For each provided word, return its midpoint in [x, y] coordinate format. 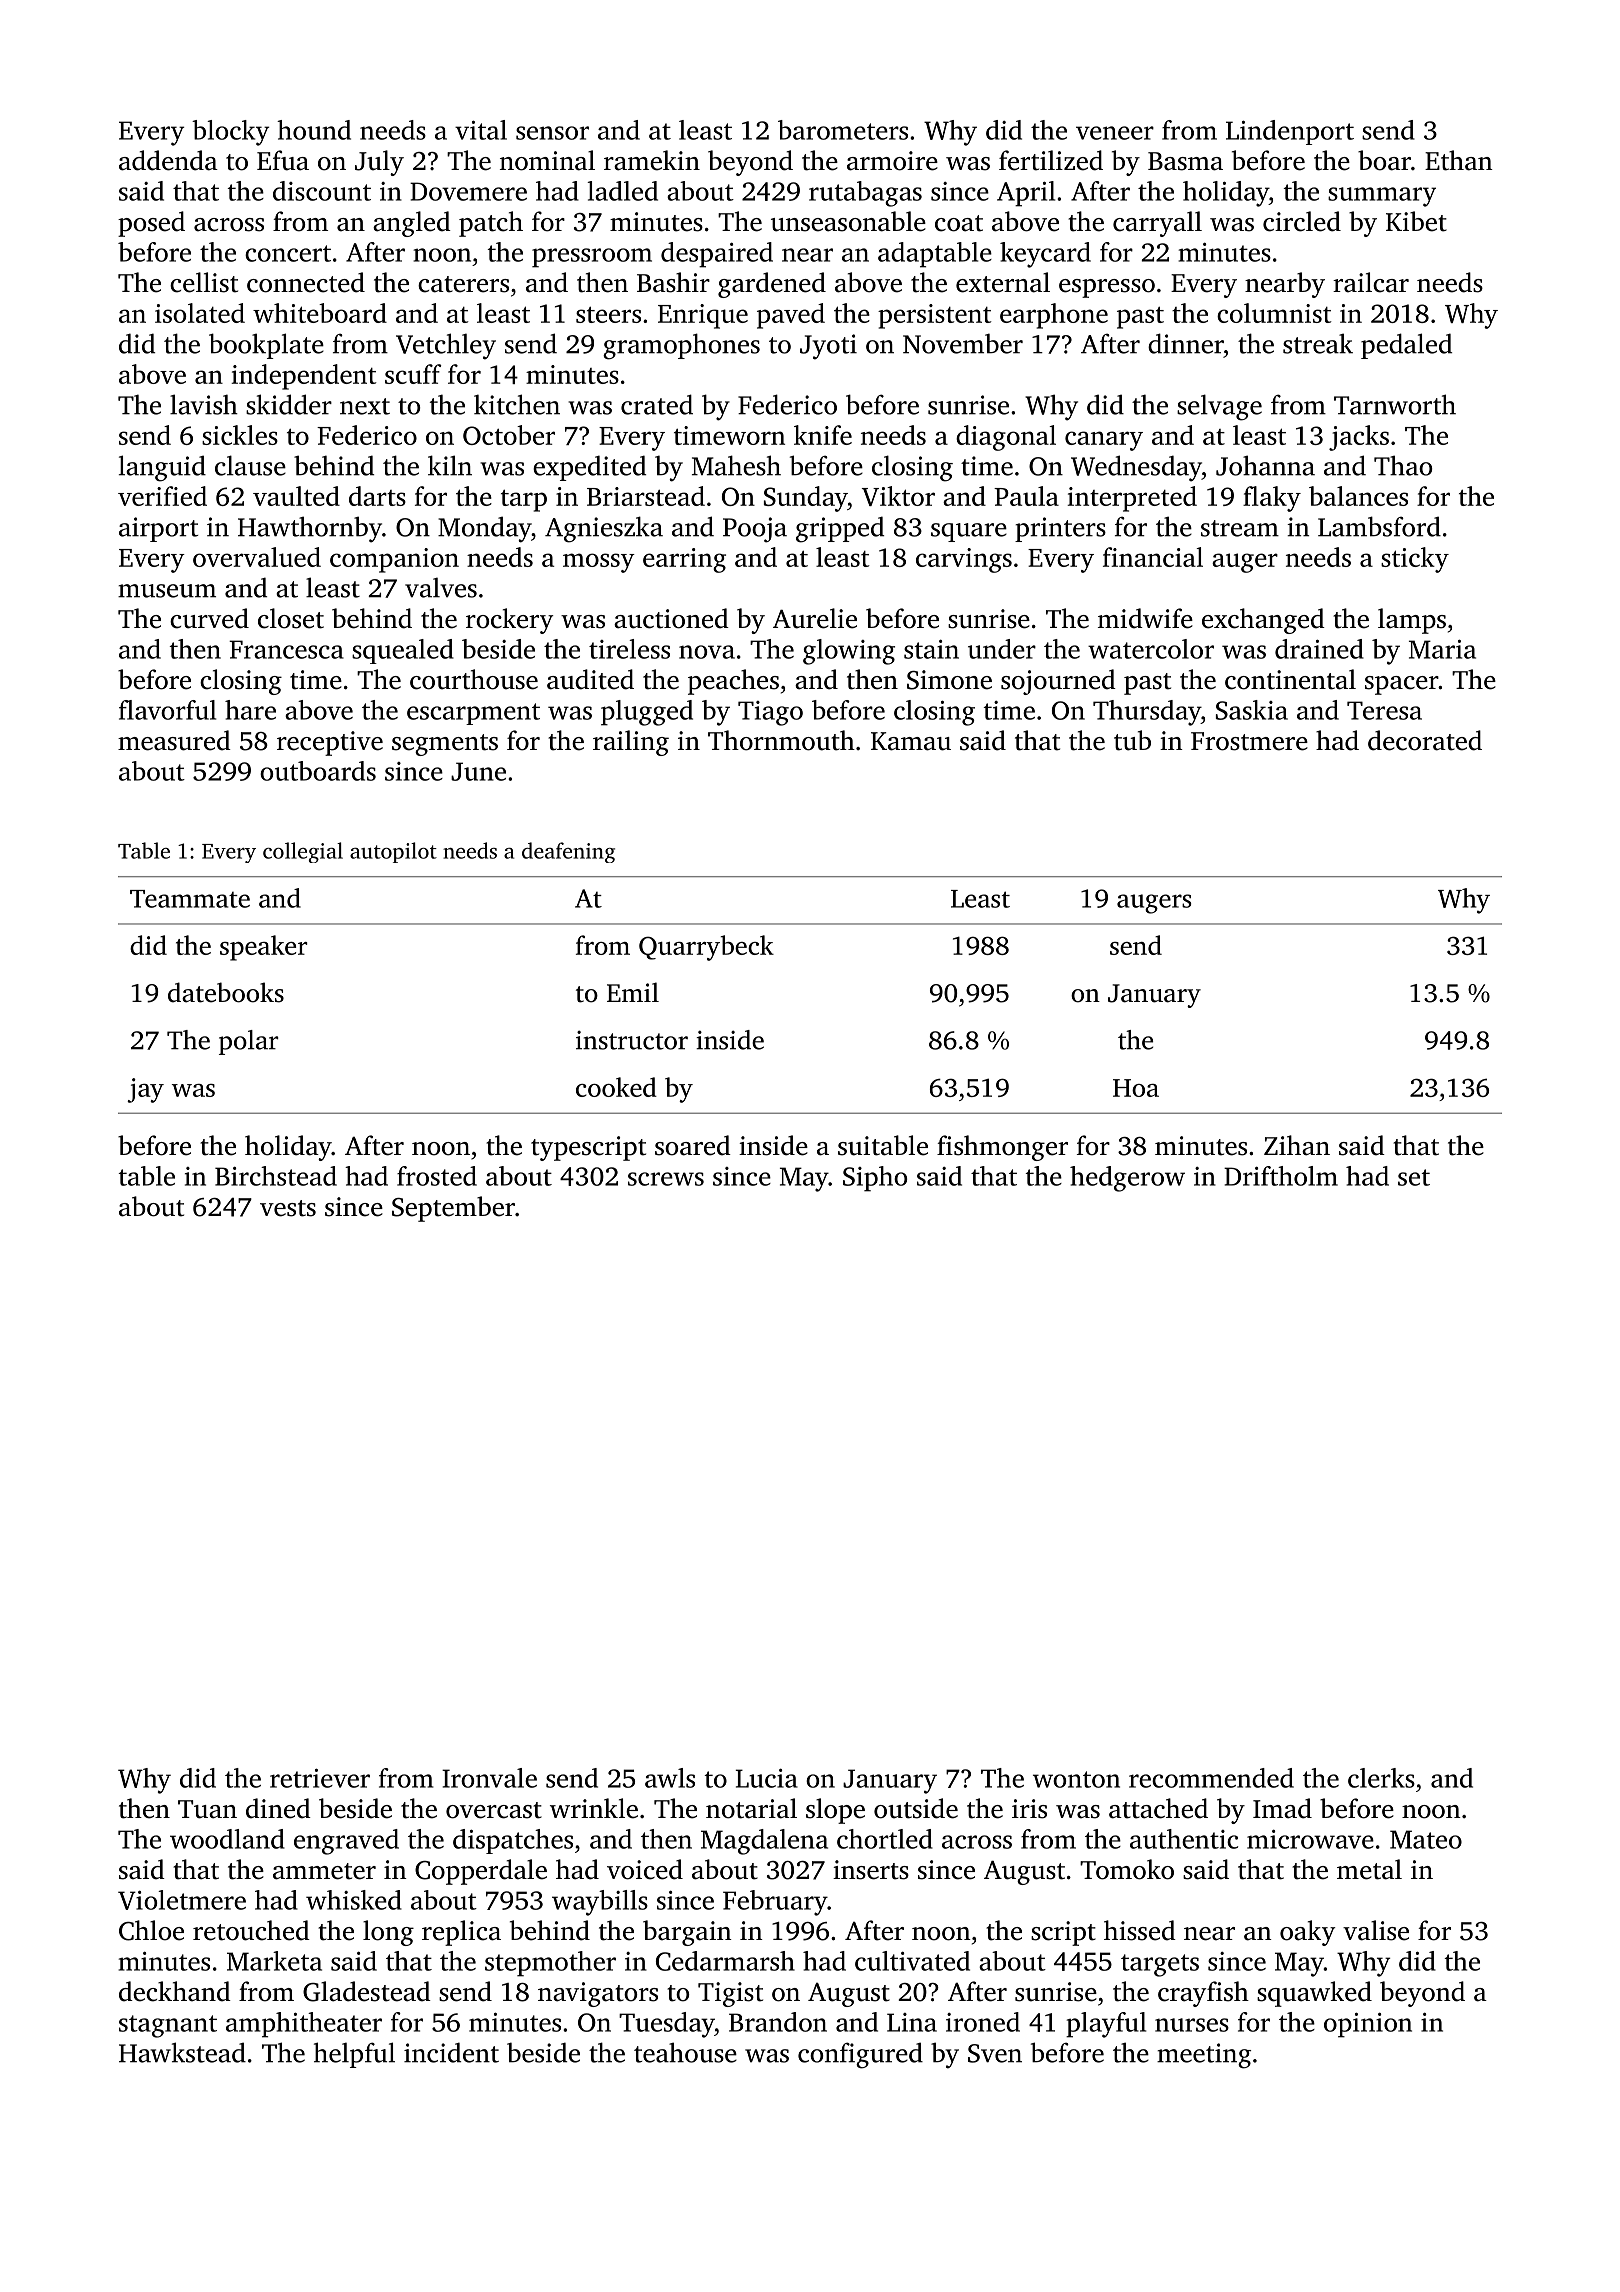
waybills [600, 1903]
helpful [354, 2055]
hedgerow [1127, 1179]
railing [631, 743]
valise [1376, 1930]
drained [1319, 649]
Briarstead [646, 496]
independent [304, 377]
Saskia [1252, 710]
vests [288, 1208]
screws [666, 1179]
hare [250, 710]
